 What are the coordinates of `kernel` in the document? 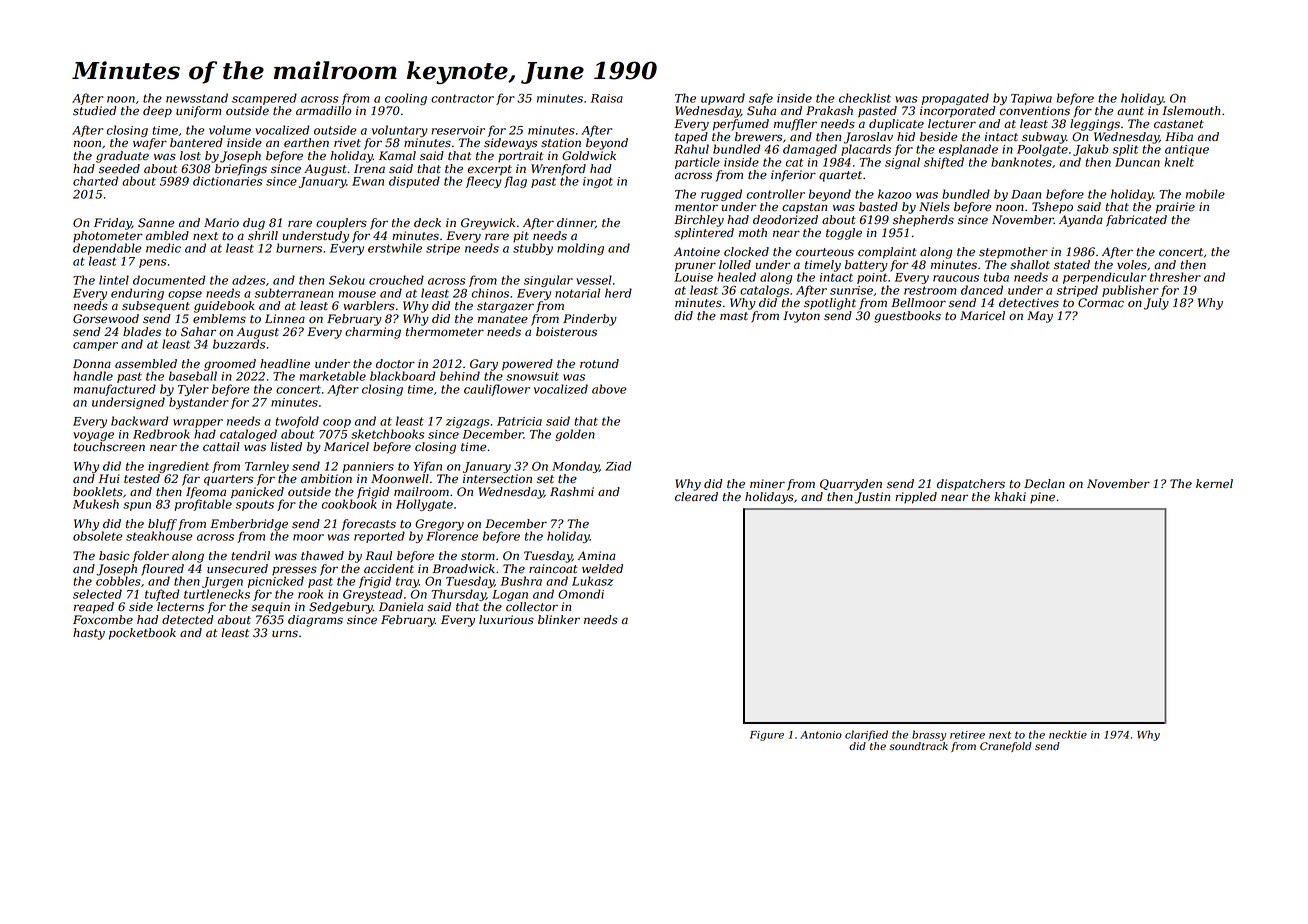 It's located at (1214, 484).
